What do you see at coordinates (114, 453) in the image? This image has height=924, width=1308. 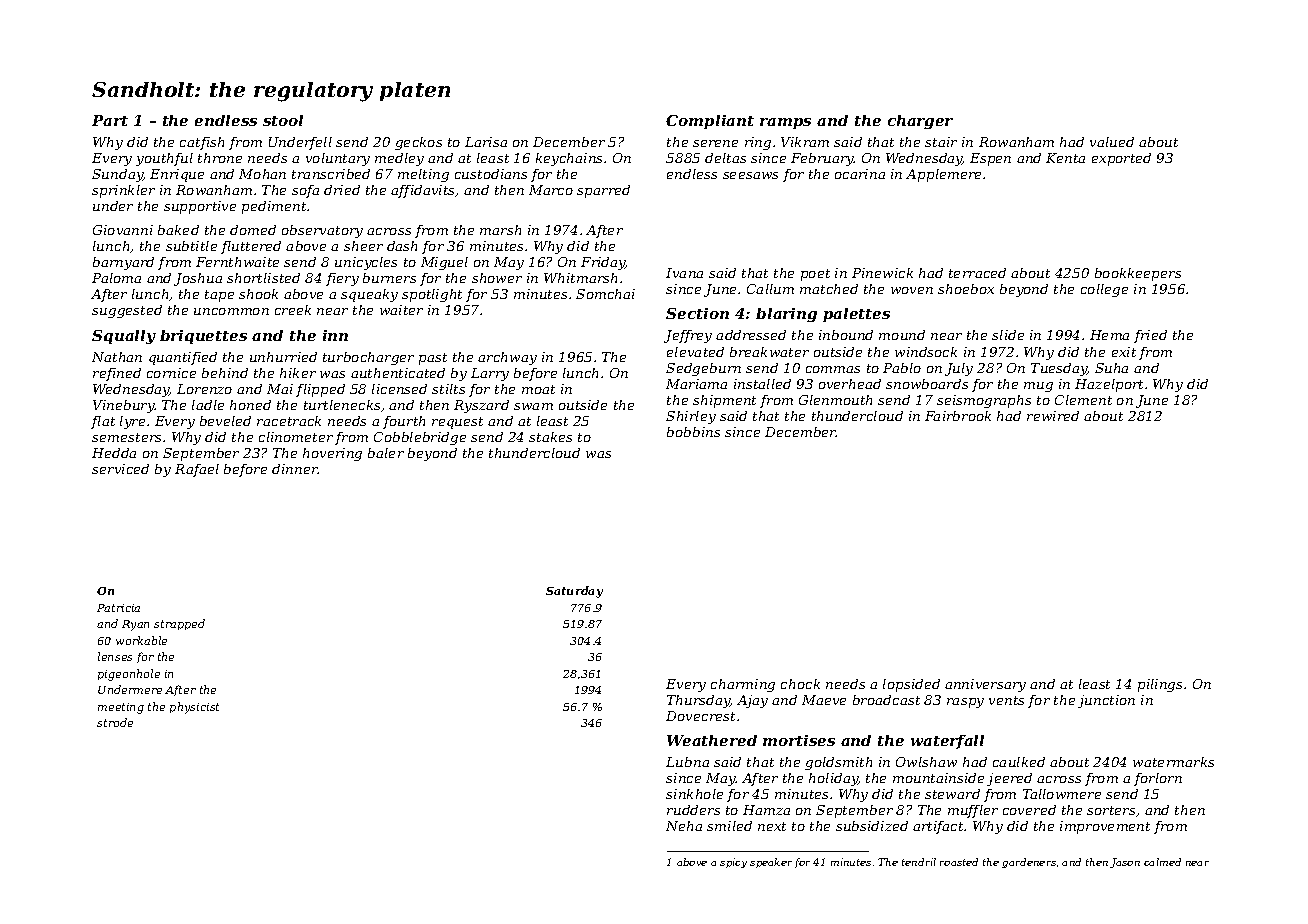 I see `Hedda` at bounding box center [114, 453].
